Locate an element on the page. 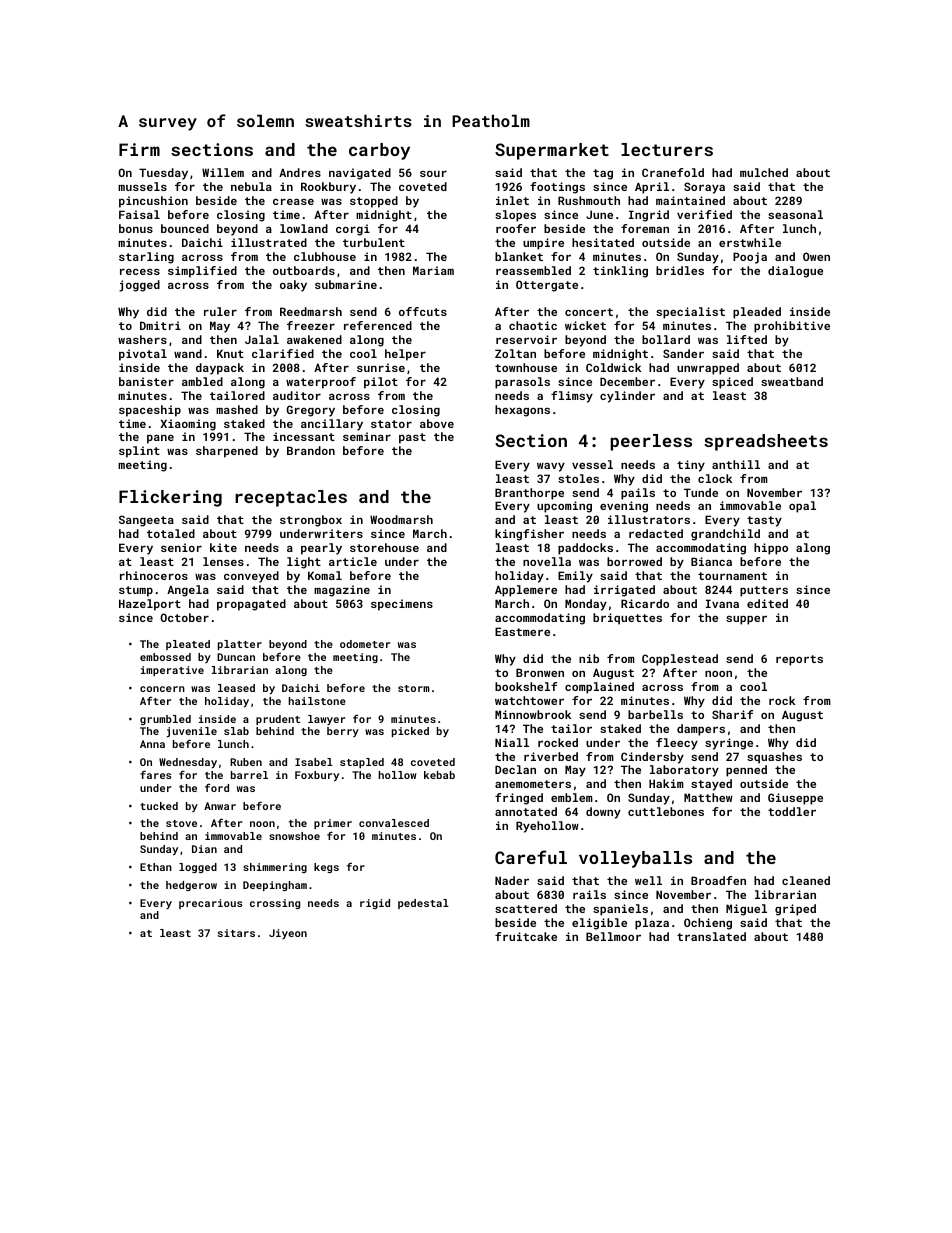 The width and height of the image is (952, 1233). Careful is located at coordinates (531, 857).
